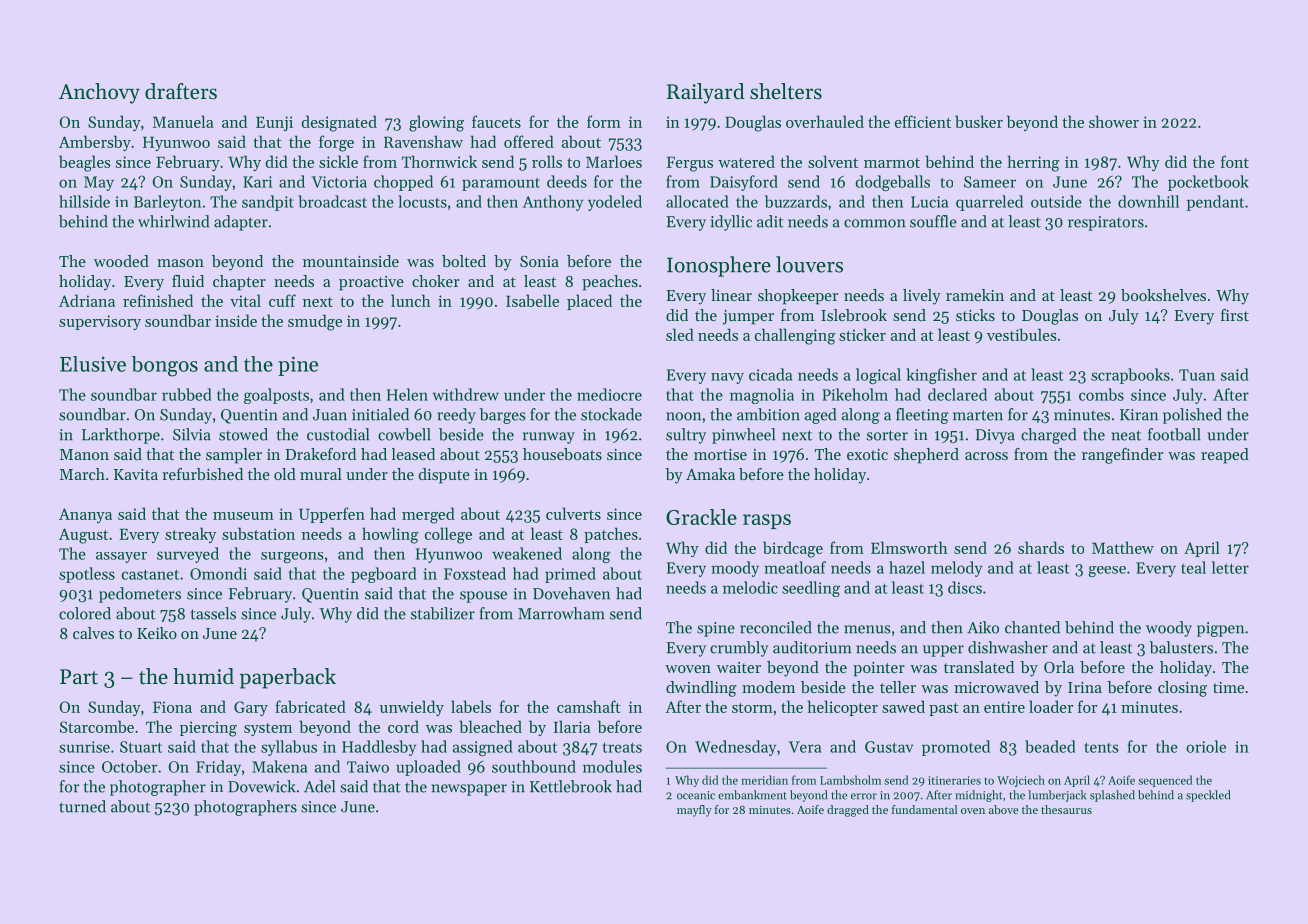 The image size is (1308, 924). What do you see at coordinates (1114, 121) in the screenshot?
I see `shower` at bounding box center [1114, 121].
